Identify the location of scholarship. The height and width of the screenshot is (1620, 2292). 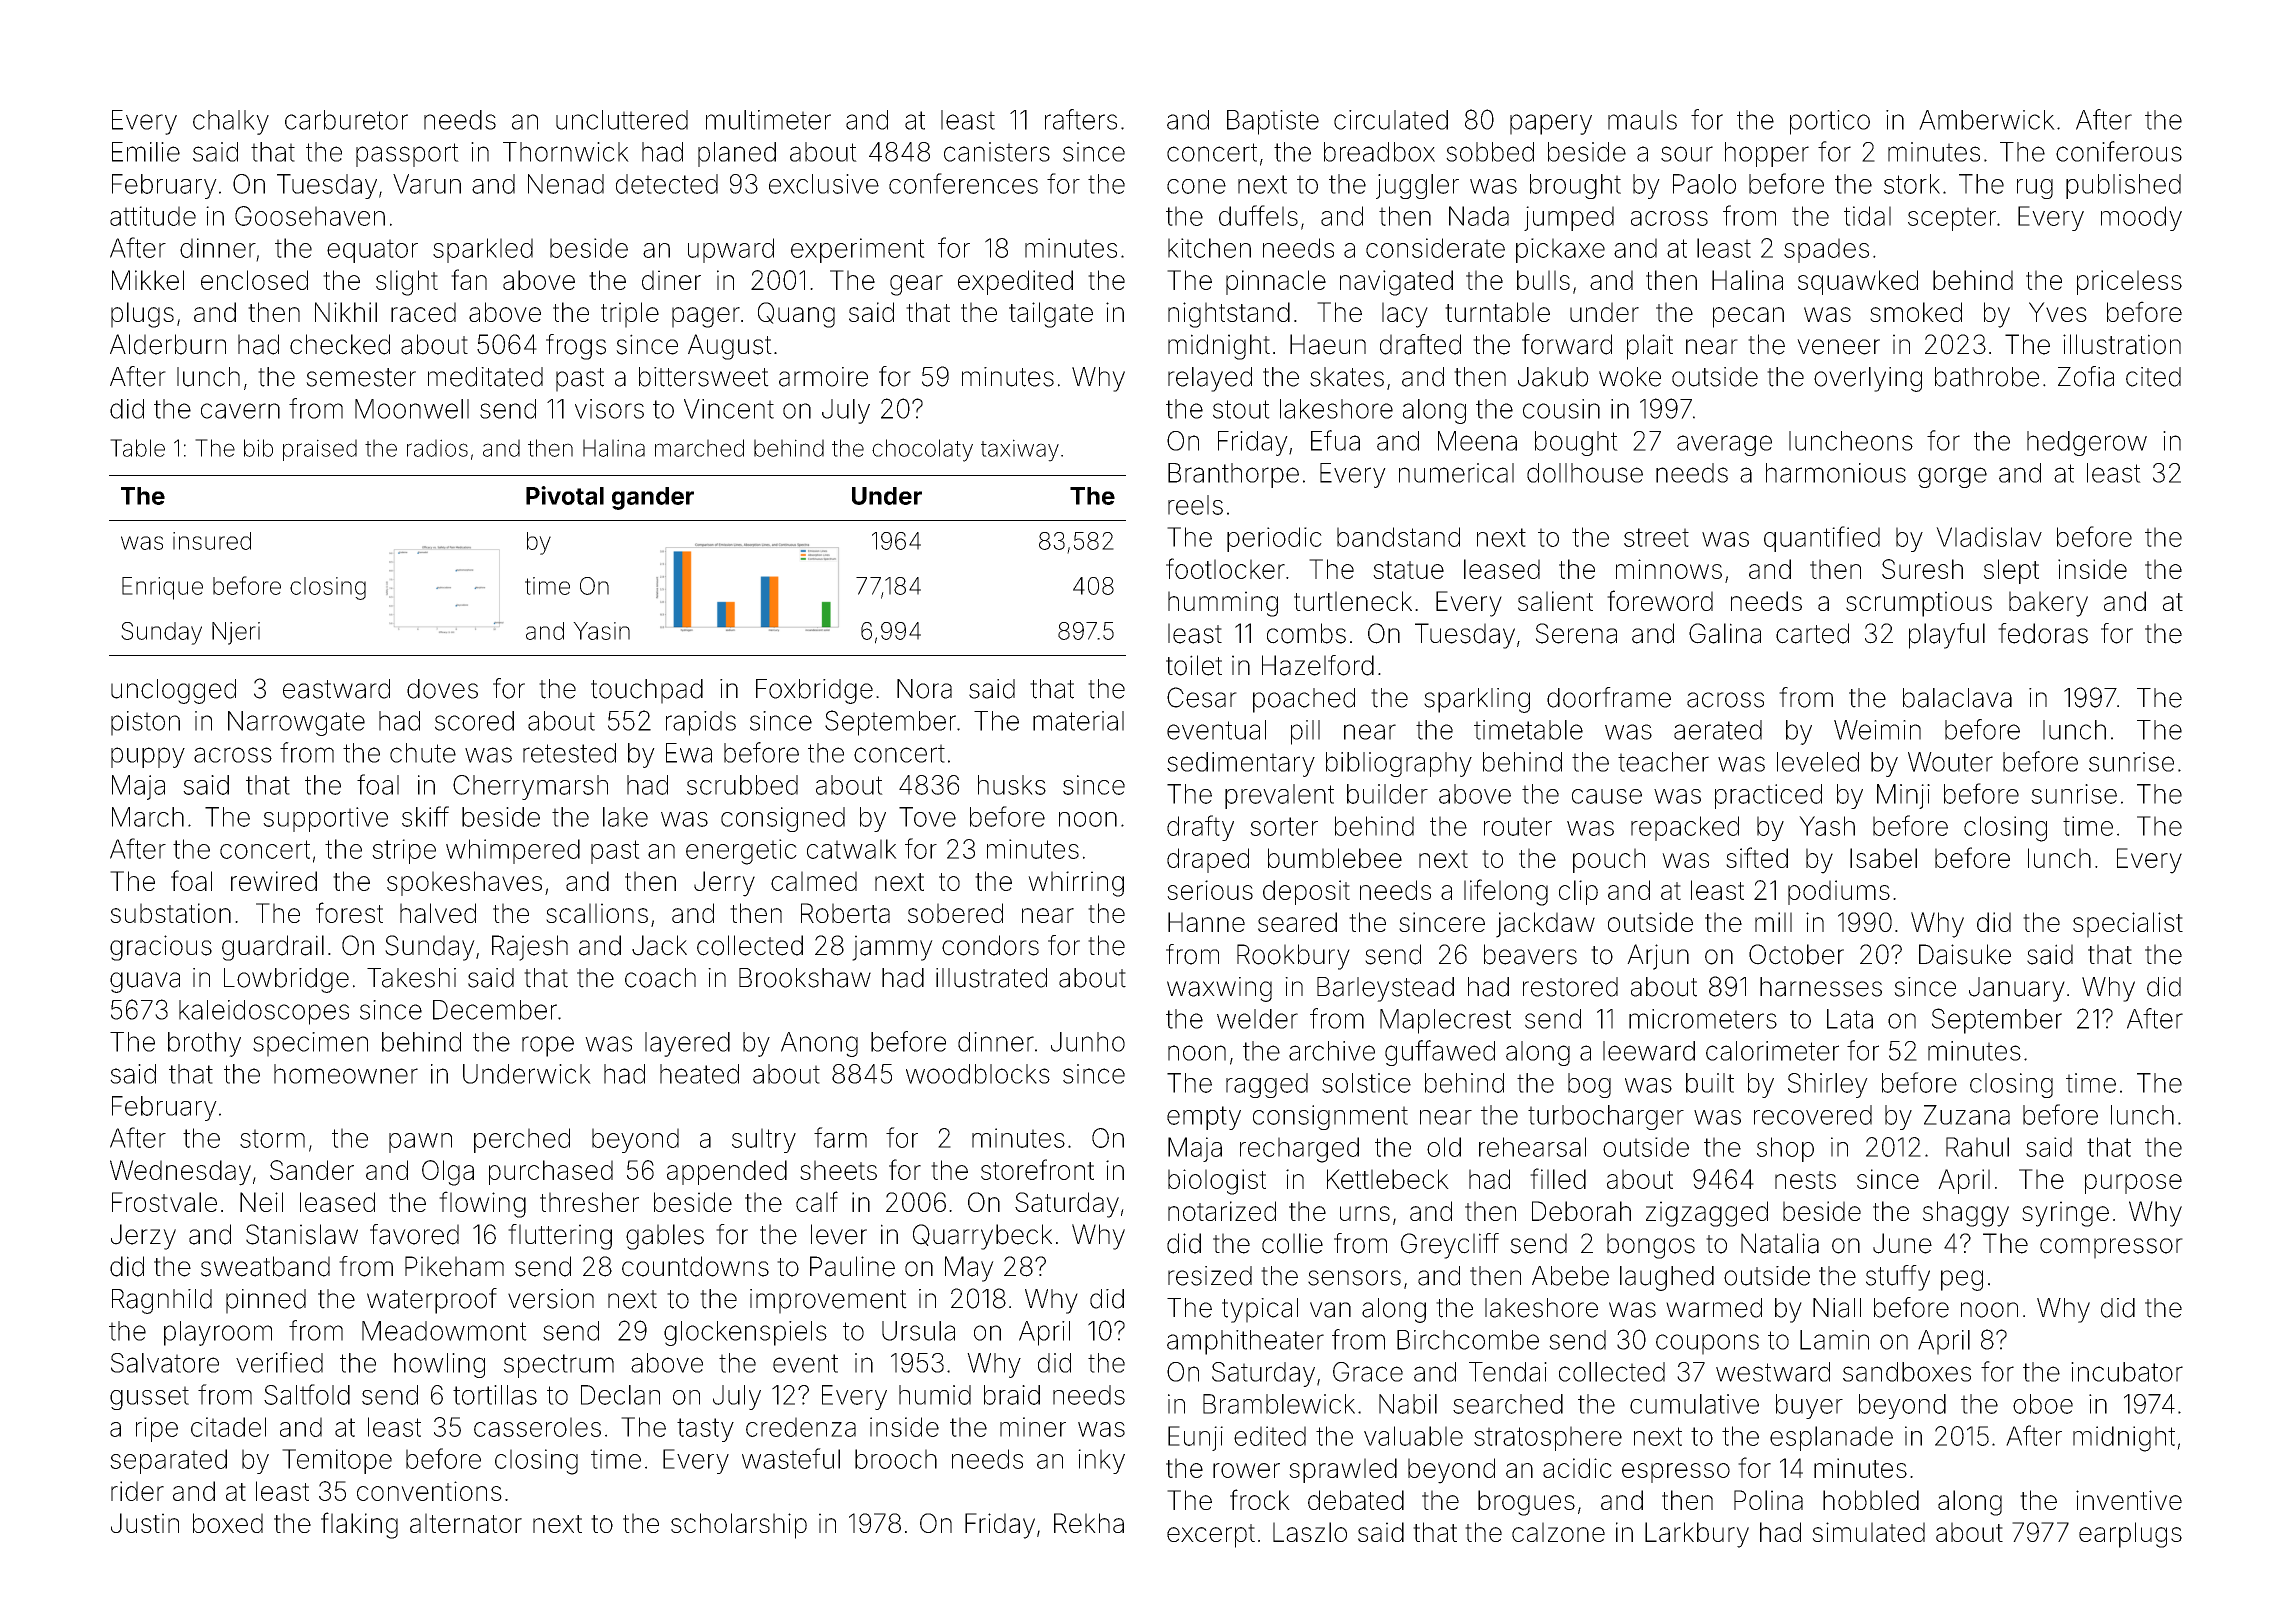
(739, 1526).
